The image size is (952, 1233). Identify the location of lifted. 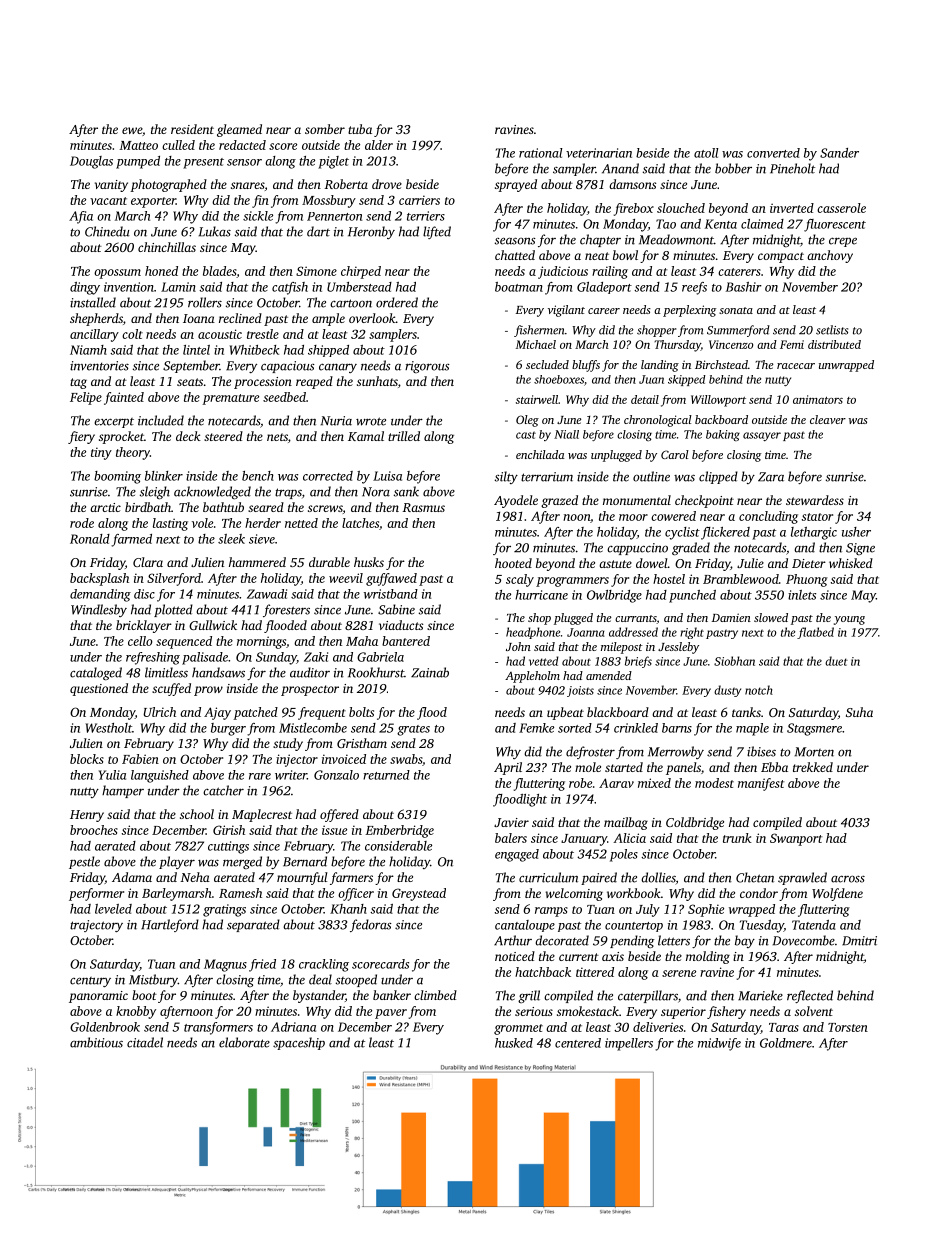
(437, 232).
